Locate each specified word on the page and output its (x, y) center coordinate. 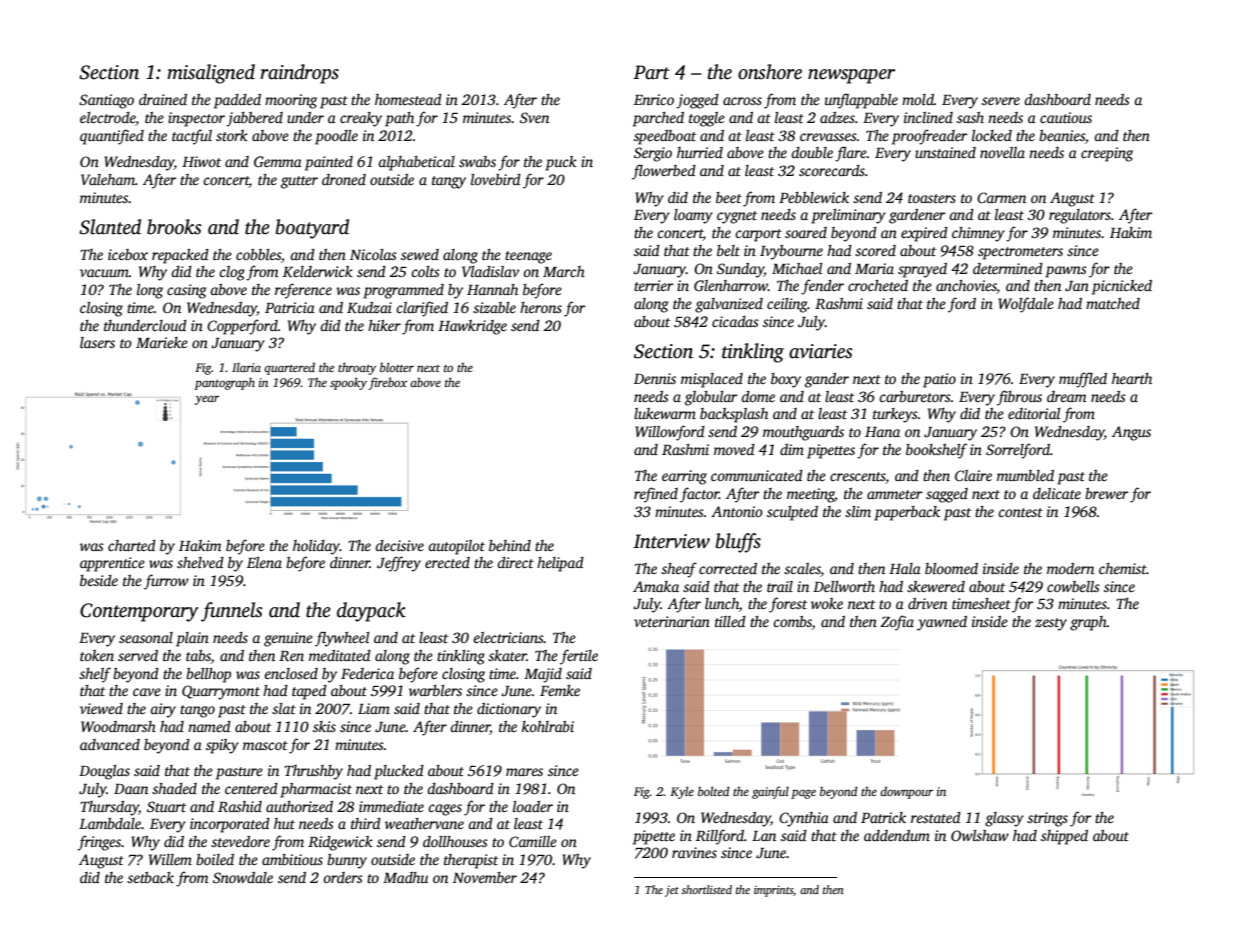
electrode (108, 119)
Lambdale (110, 823)
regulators (1080, 216)
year (207, 400)
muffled (1083, 380)
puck (561, 163)
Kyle (682, 792)
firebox (388, 383)
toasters (932, 198)
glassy (1004, 819)
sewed (420, 254)
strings (1047, 819)
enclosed (291, 673)
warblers (435, 690)
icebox (128, 254)
